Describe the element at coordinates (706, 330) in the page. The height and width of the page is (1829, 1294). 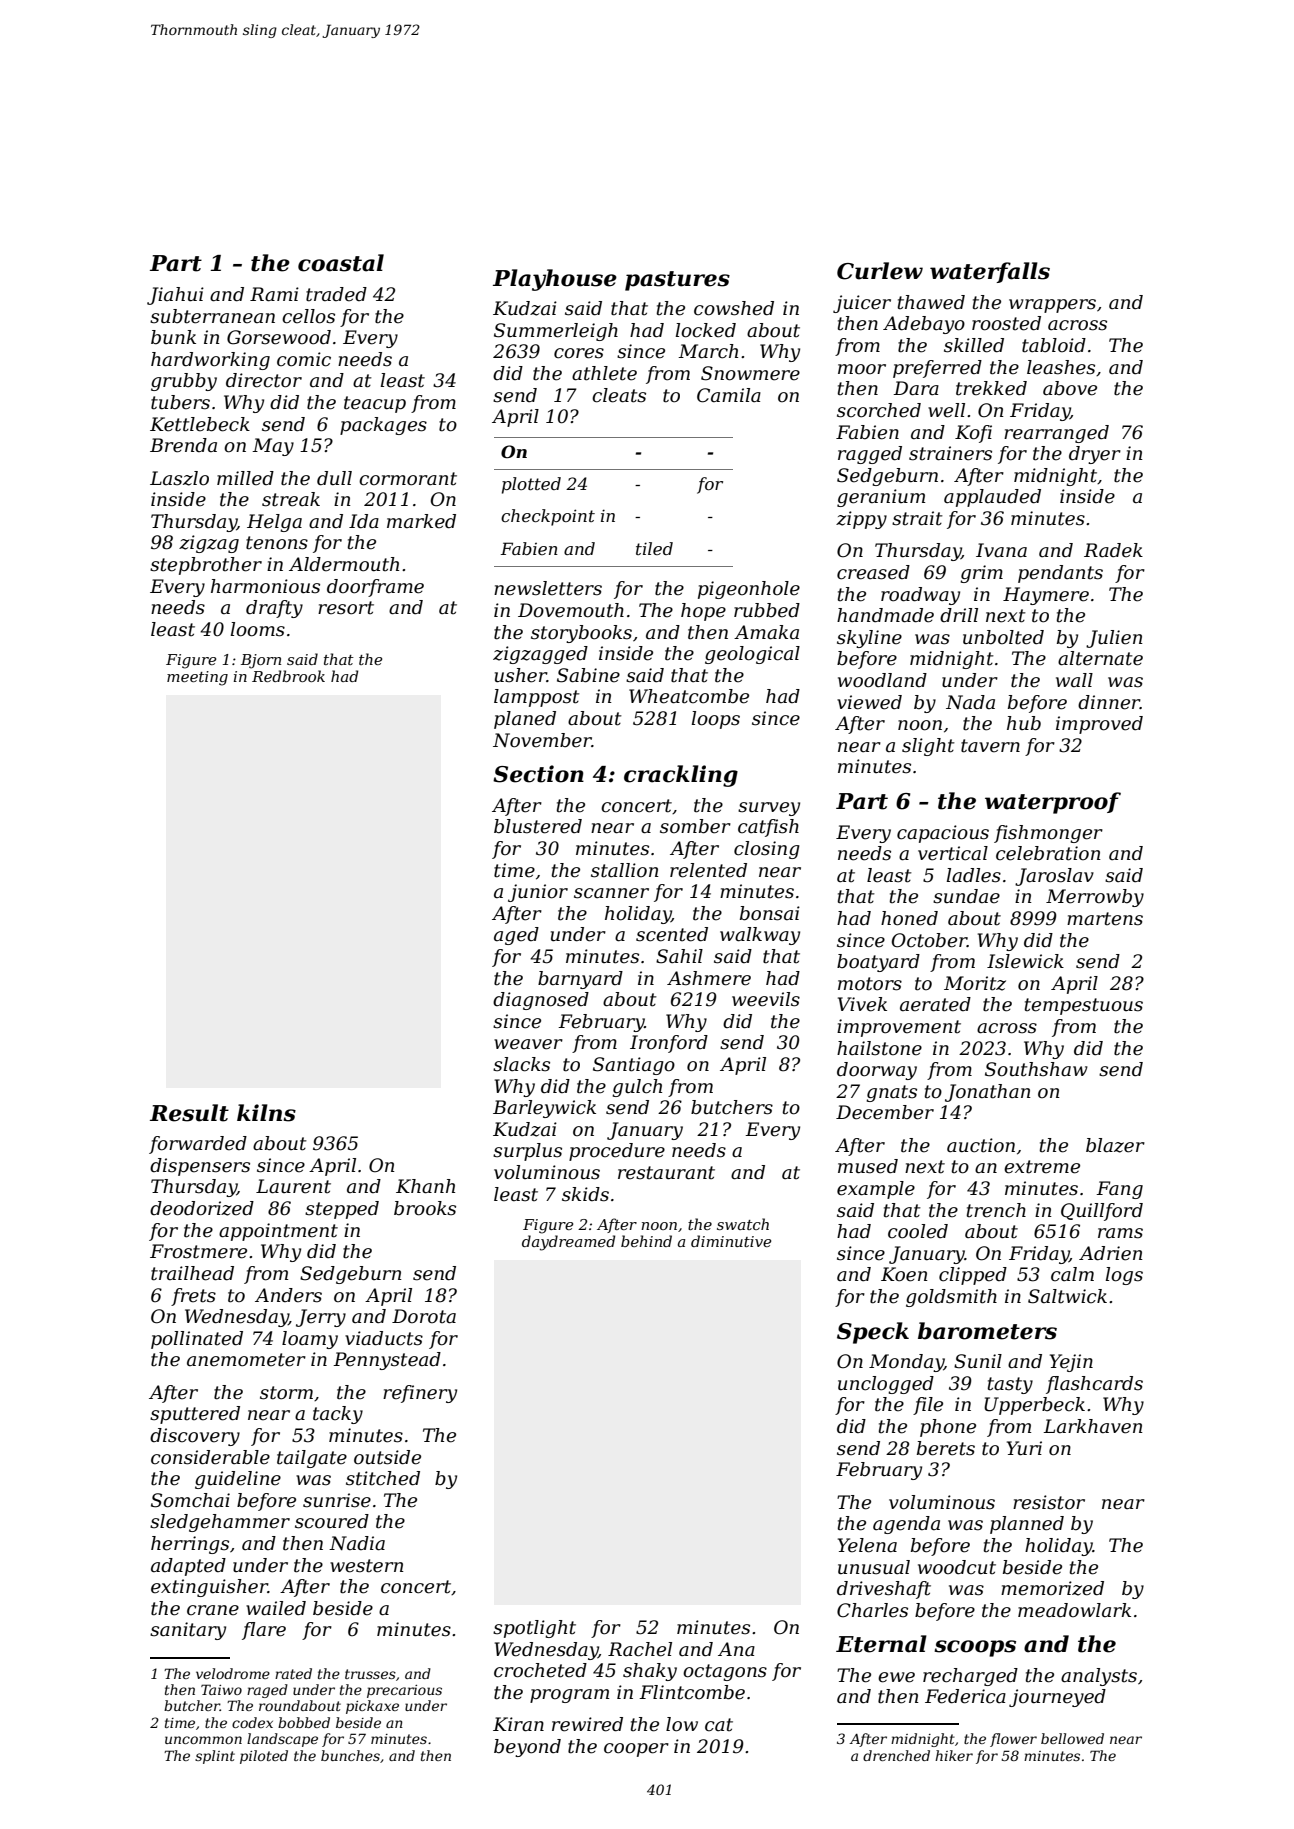
I see `locked` at that location.
